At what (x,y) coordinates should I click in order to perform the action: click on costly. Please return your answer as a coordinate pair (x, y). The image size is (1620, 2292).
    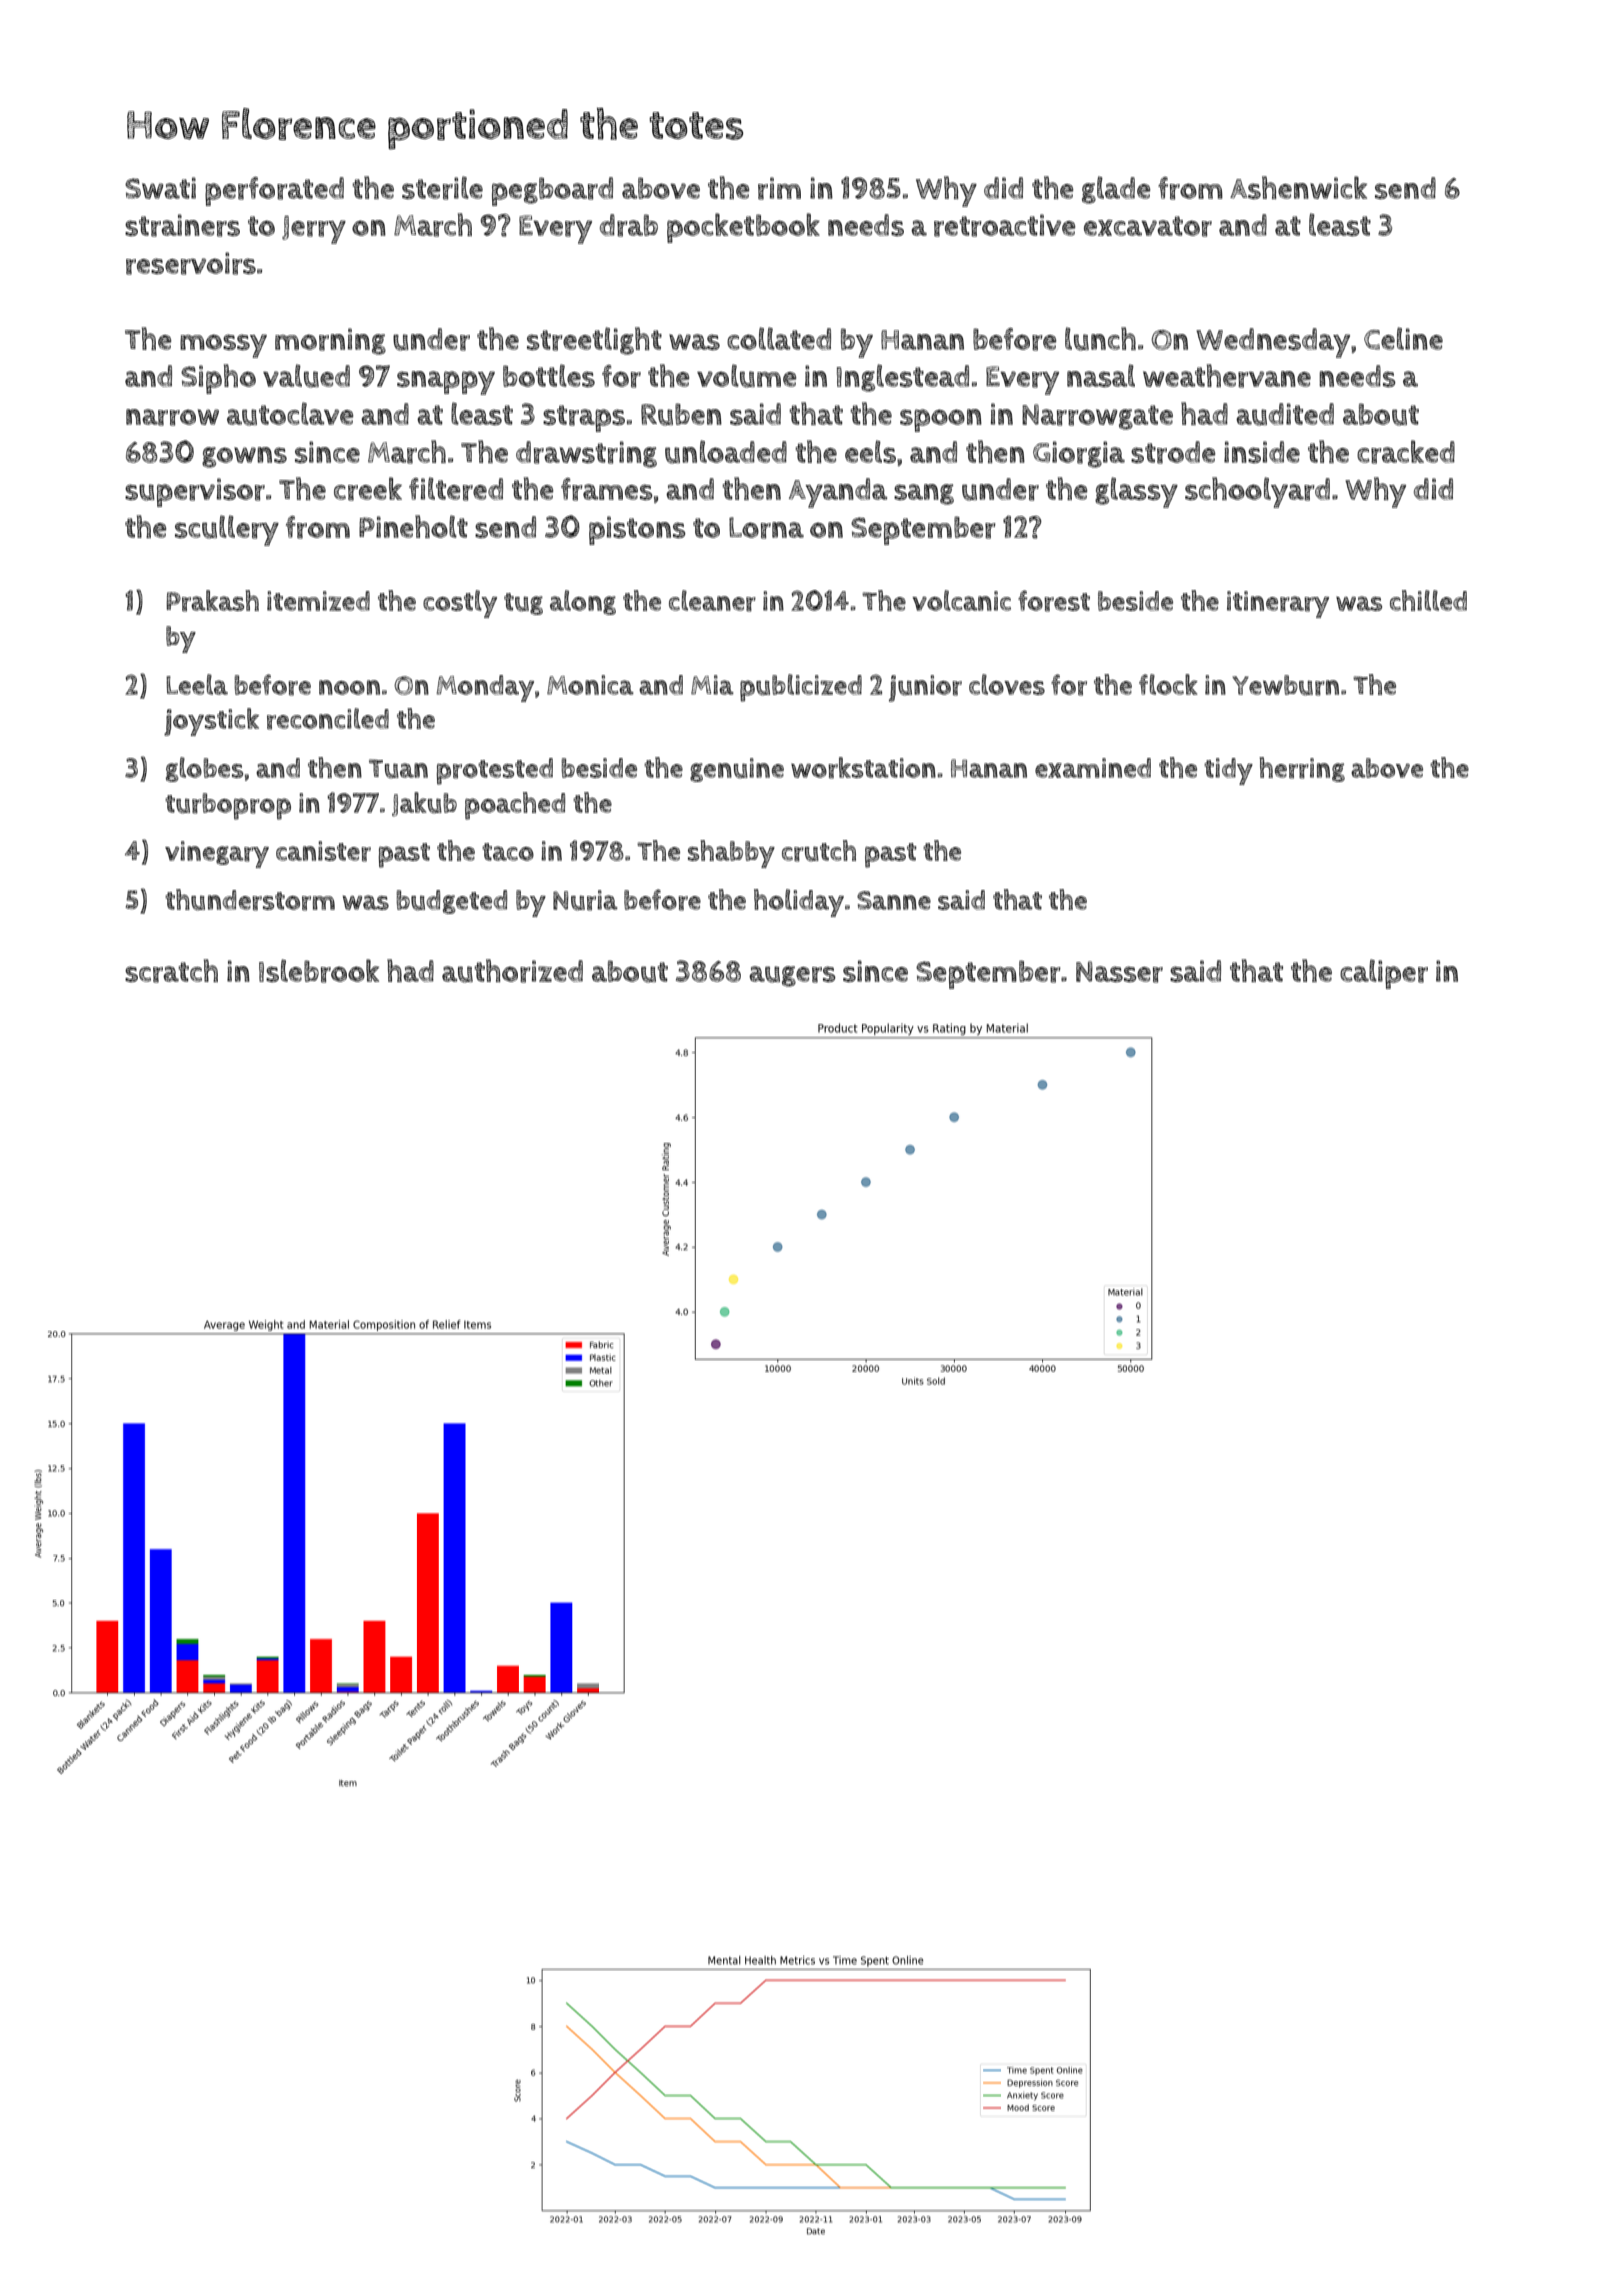
    Looking at the image, I should click on (460, 604).
